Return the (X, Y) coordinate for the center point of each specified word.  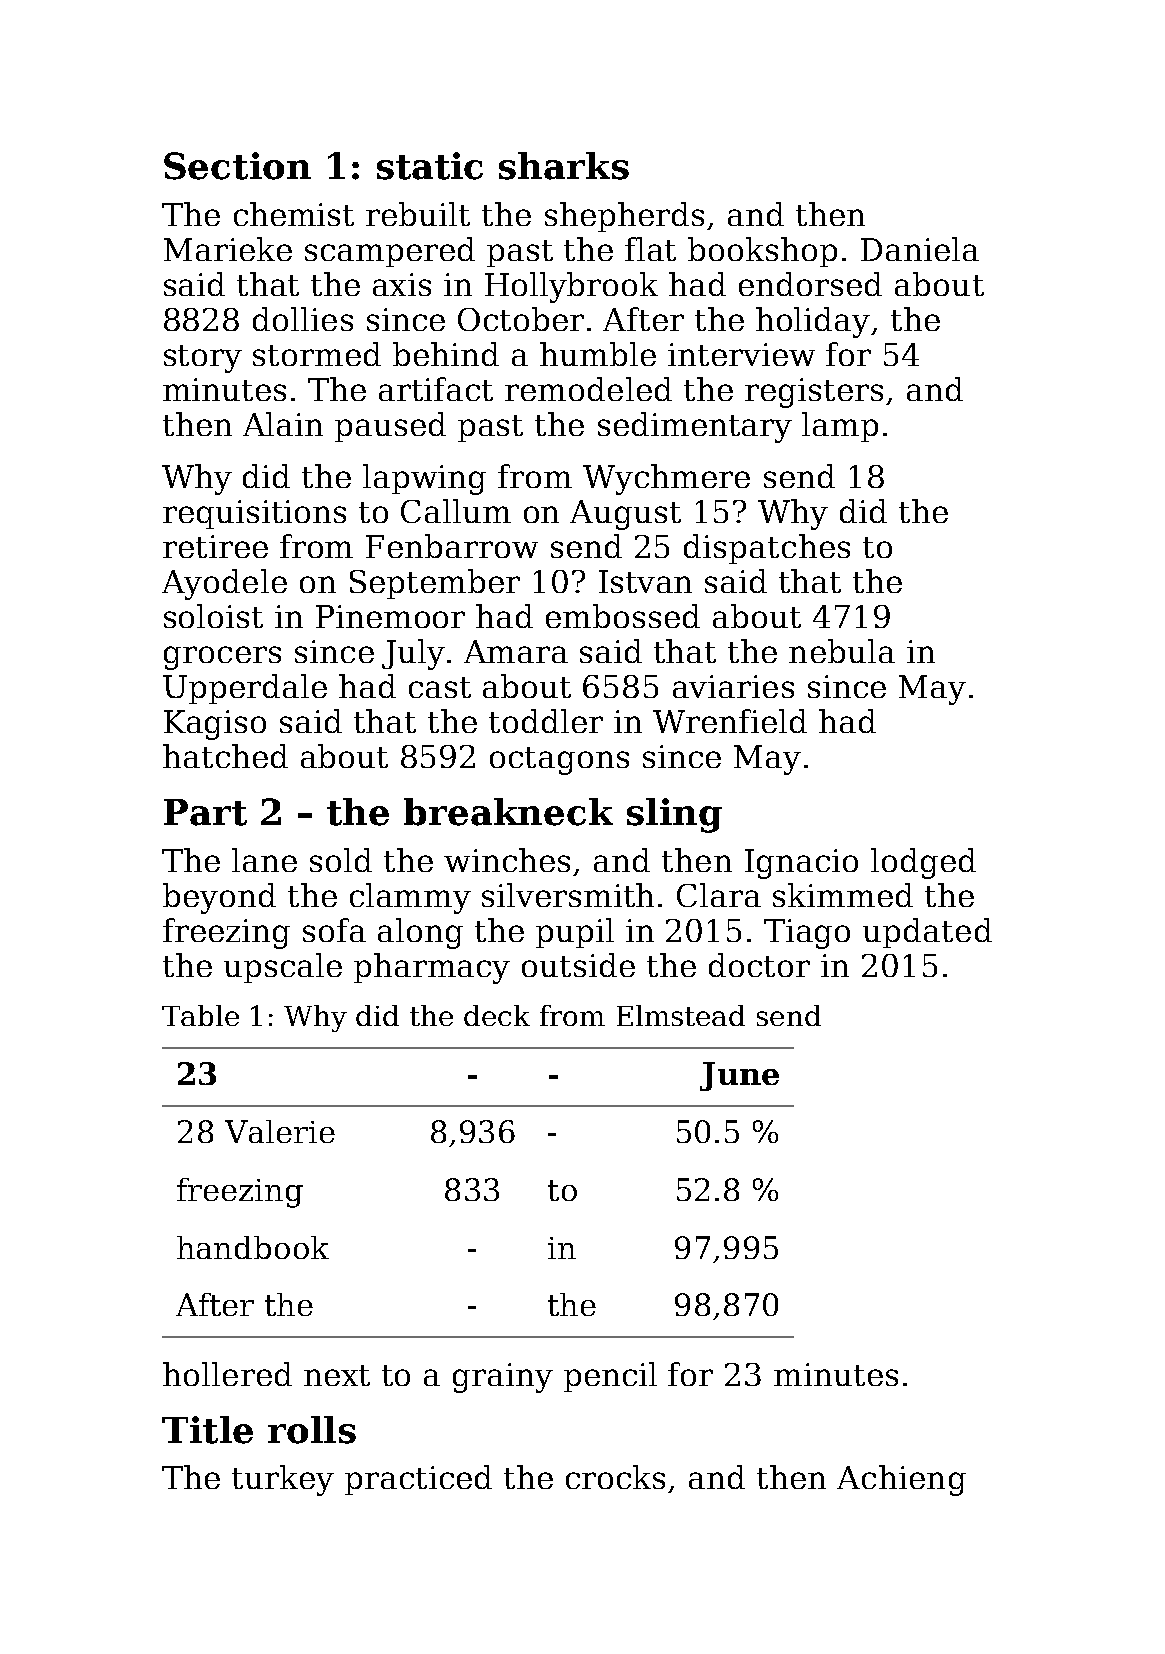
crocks (615, 1477)
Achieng (901, 1480)
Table (200, 1015)
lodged (923, 863)
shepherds (624, 217)
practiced (418, 1480)
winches (507, 860)
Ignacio (801, 864)
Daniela (920, 249)
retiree (215, 546)
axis (402, 284)
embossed (623, 616)
